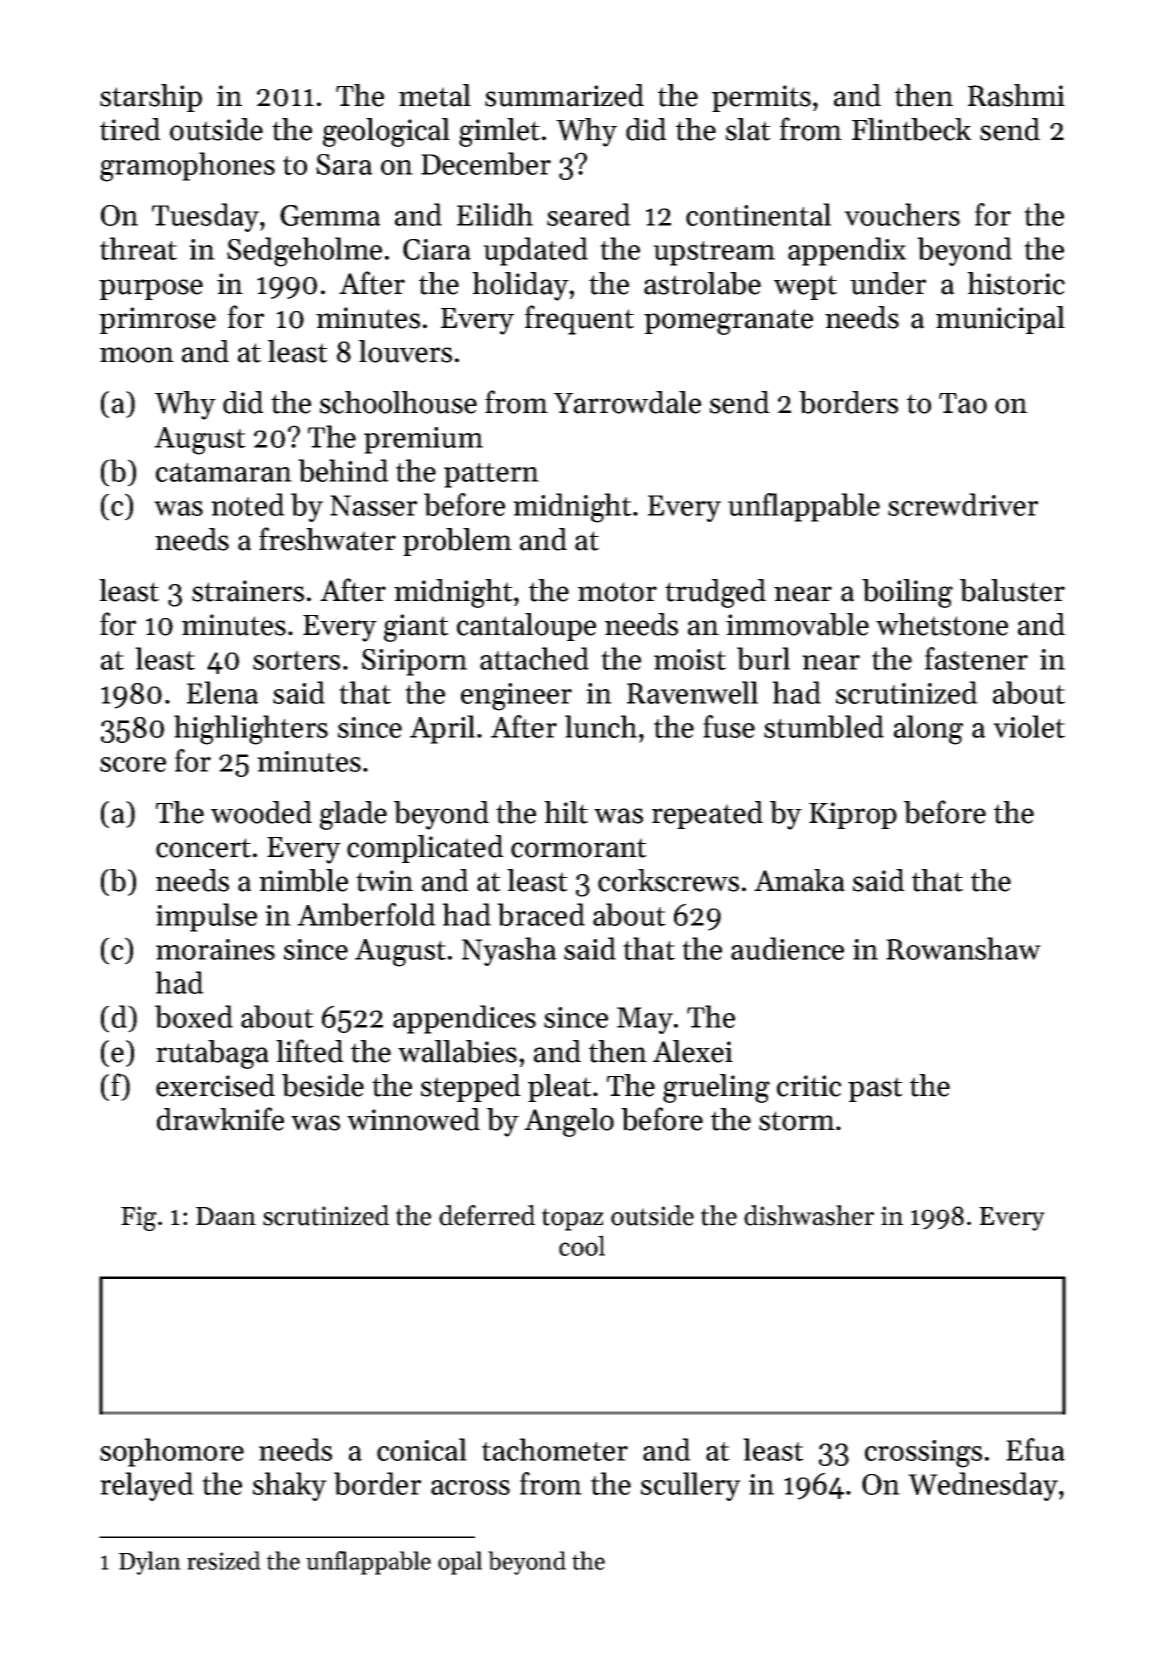 This page has width=1165, height=1654. Describe the element at coordinates (526, 627) in the page. I see `cantaloupe` at that location.
